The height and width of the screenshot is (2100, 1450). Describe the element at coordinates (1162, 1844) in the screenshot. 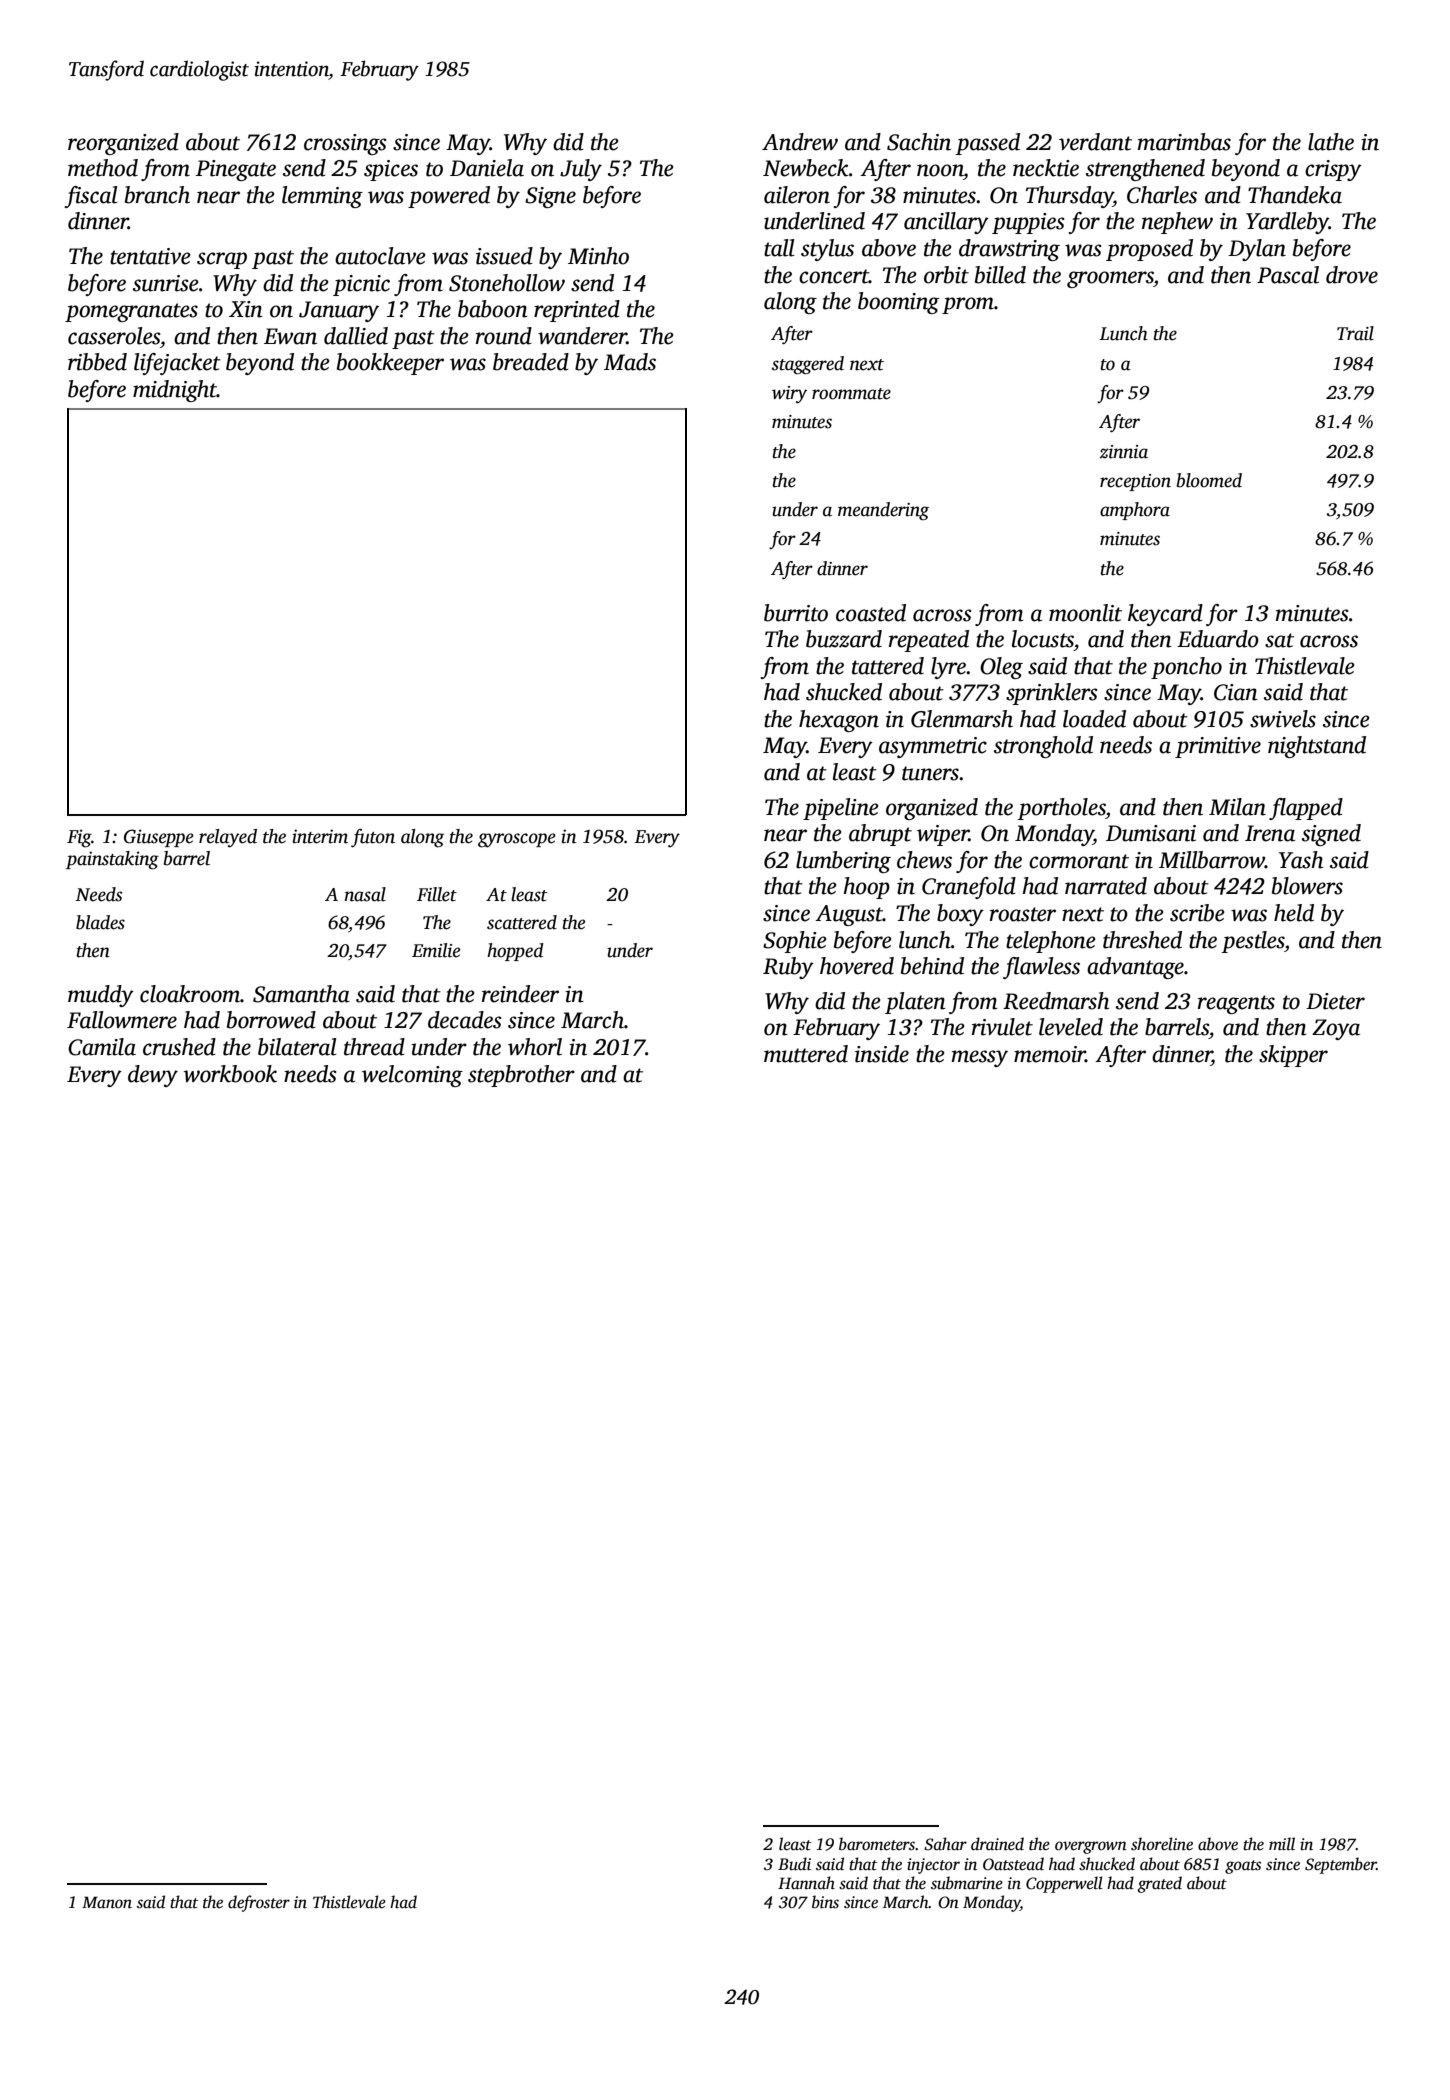

I see `shoreline` at that location.
